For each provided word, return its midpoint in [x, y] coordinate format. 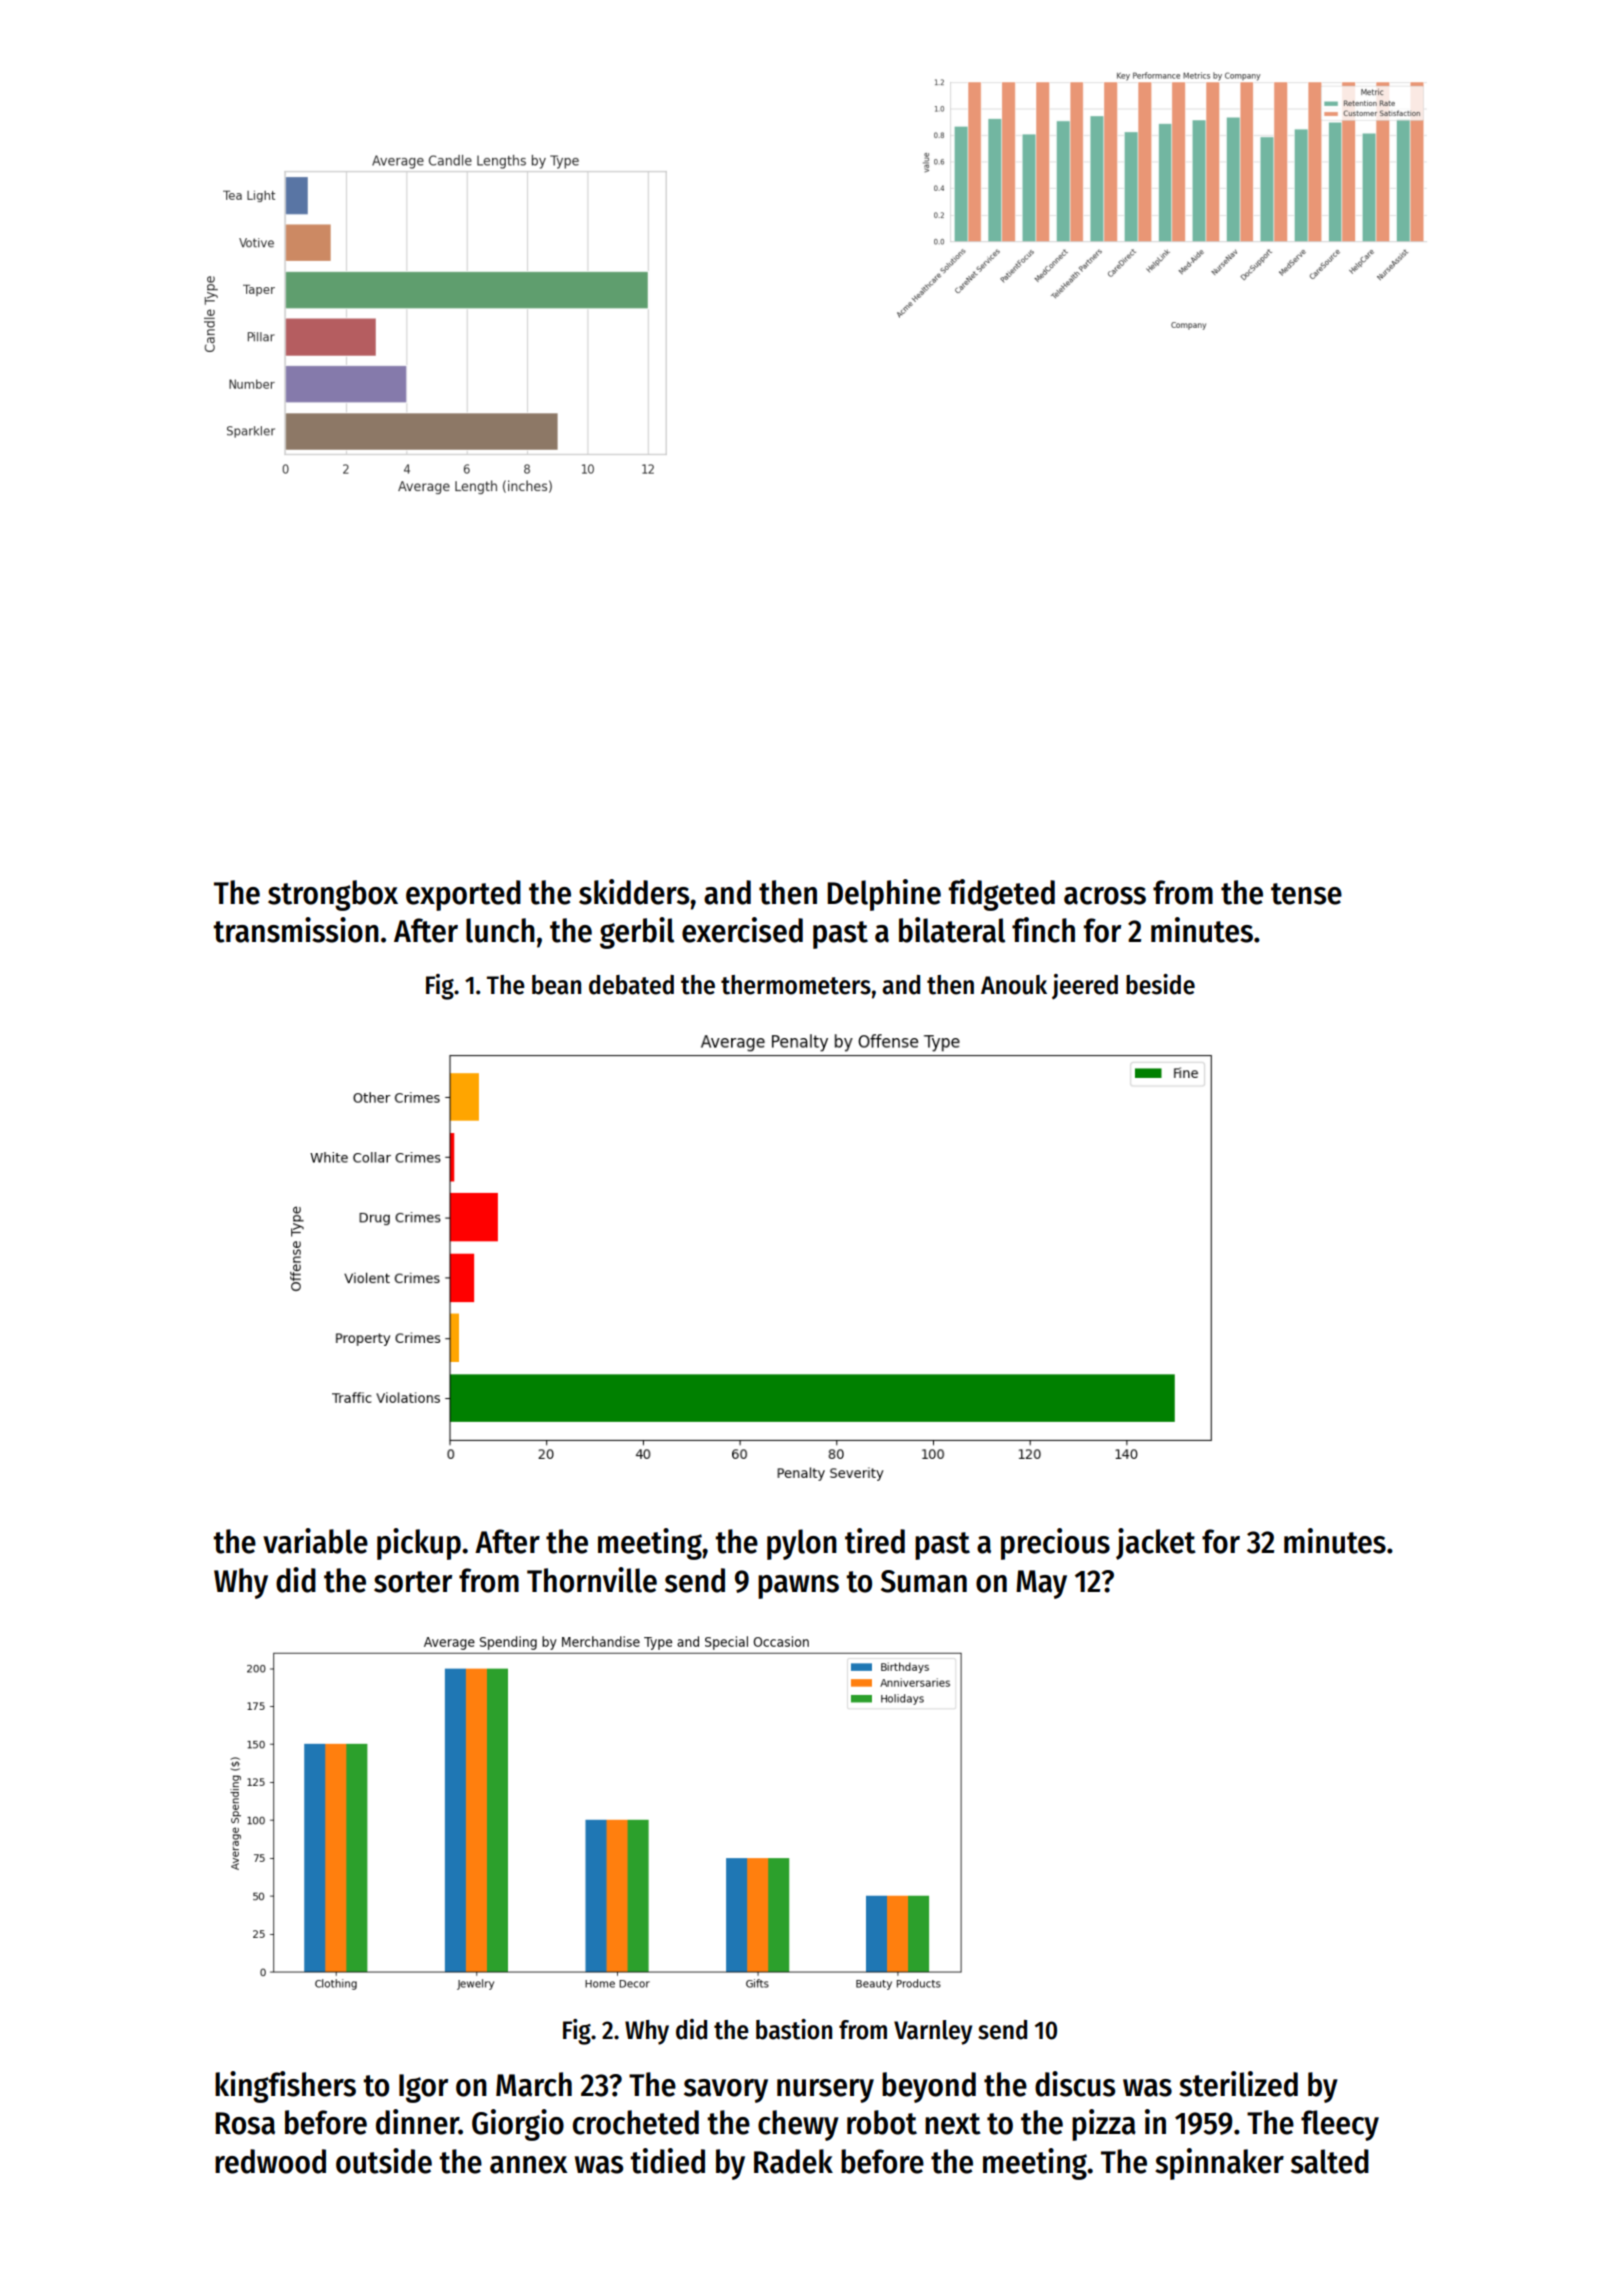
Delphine [884, 895]
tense [1306, 894]
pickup [419, 1544]
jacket [1156, 1544]
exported [463, 895]
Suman [924, 1581]
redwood [270, 2161]
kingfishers [285, 2087]
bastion [794, 2029]
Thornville [592, 1580]
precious [1055, 1544]
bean [556, 985]
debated [631, 985]
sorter [413, 1582]
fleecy [1340, 2125]
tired [875, 1541]
